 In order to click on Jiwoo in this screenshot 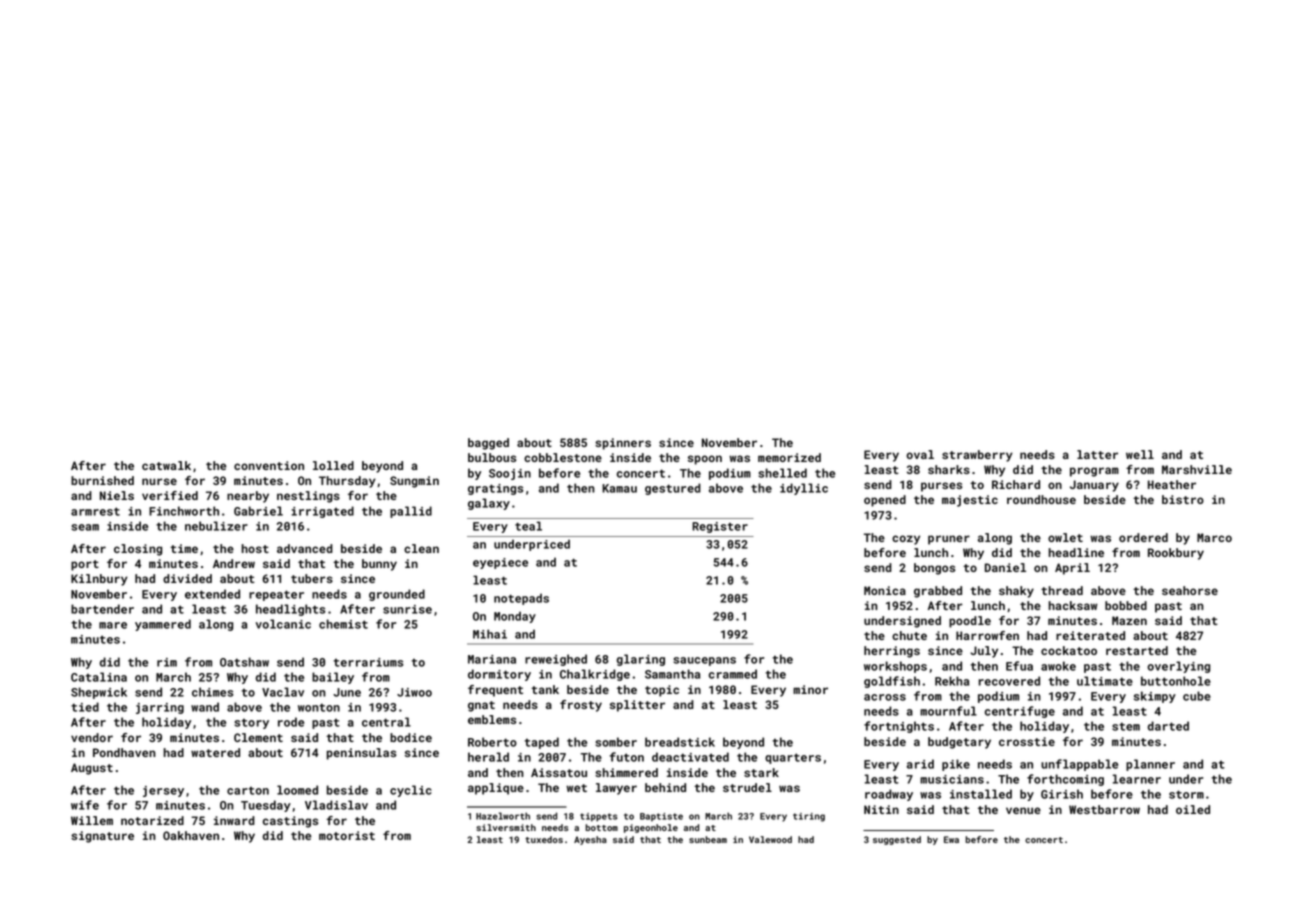, I will do `click(414, 692)`.
